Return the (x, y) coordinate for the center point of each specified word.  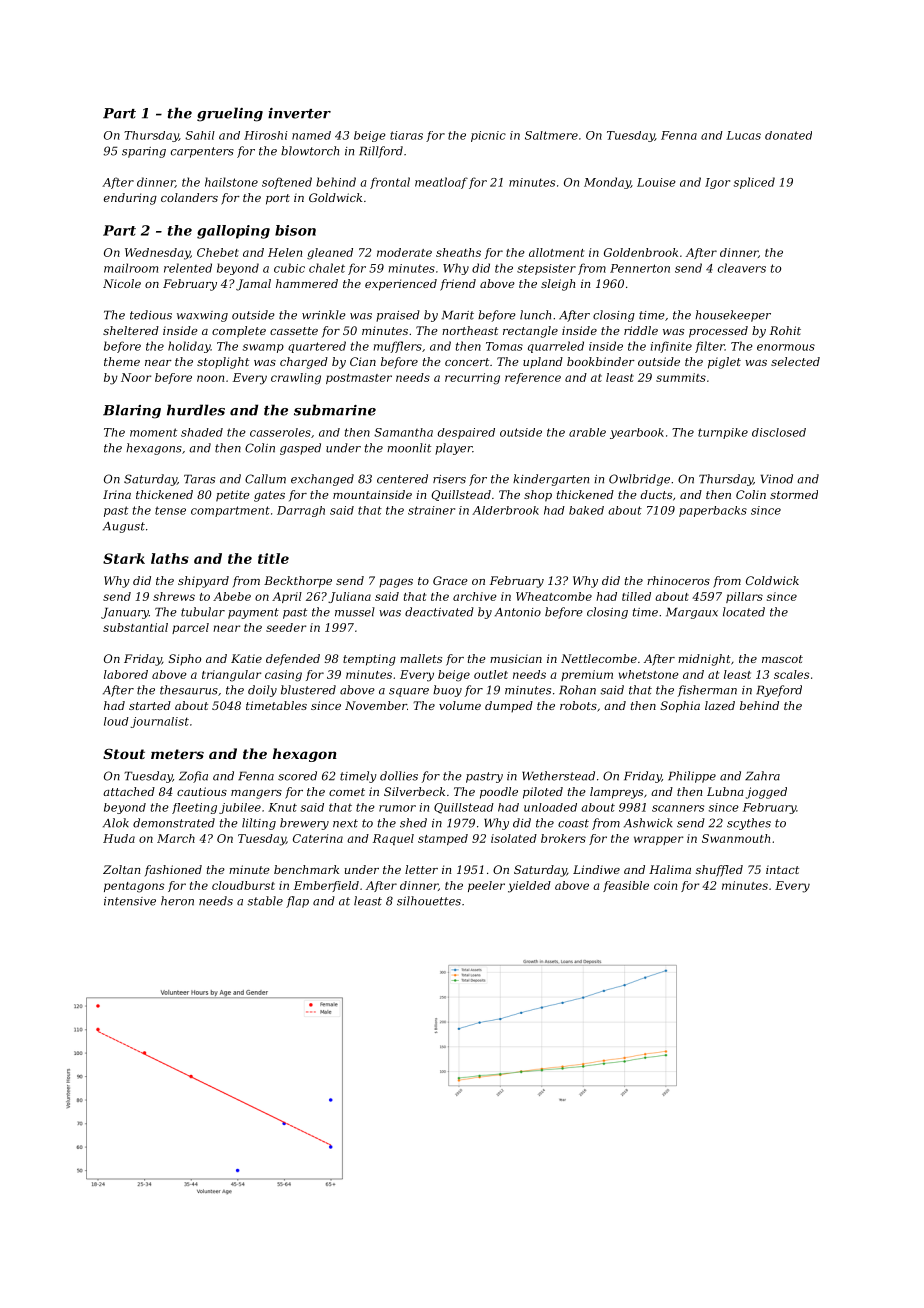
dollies (399, 776)
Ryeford (779, 691)
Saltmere (551, 135)
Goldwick (335, 197)
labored (126, 674)
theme (122, 361)
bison (295, 230)
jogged (766, 793)
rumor (397, 808)
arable (587, 432)
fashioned (173, 871)
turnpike (723, 433)
